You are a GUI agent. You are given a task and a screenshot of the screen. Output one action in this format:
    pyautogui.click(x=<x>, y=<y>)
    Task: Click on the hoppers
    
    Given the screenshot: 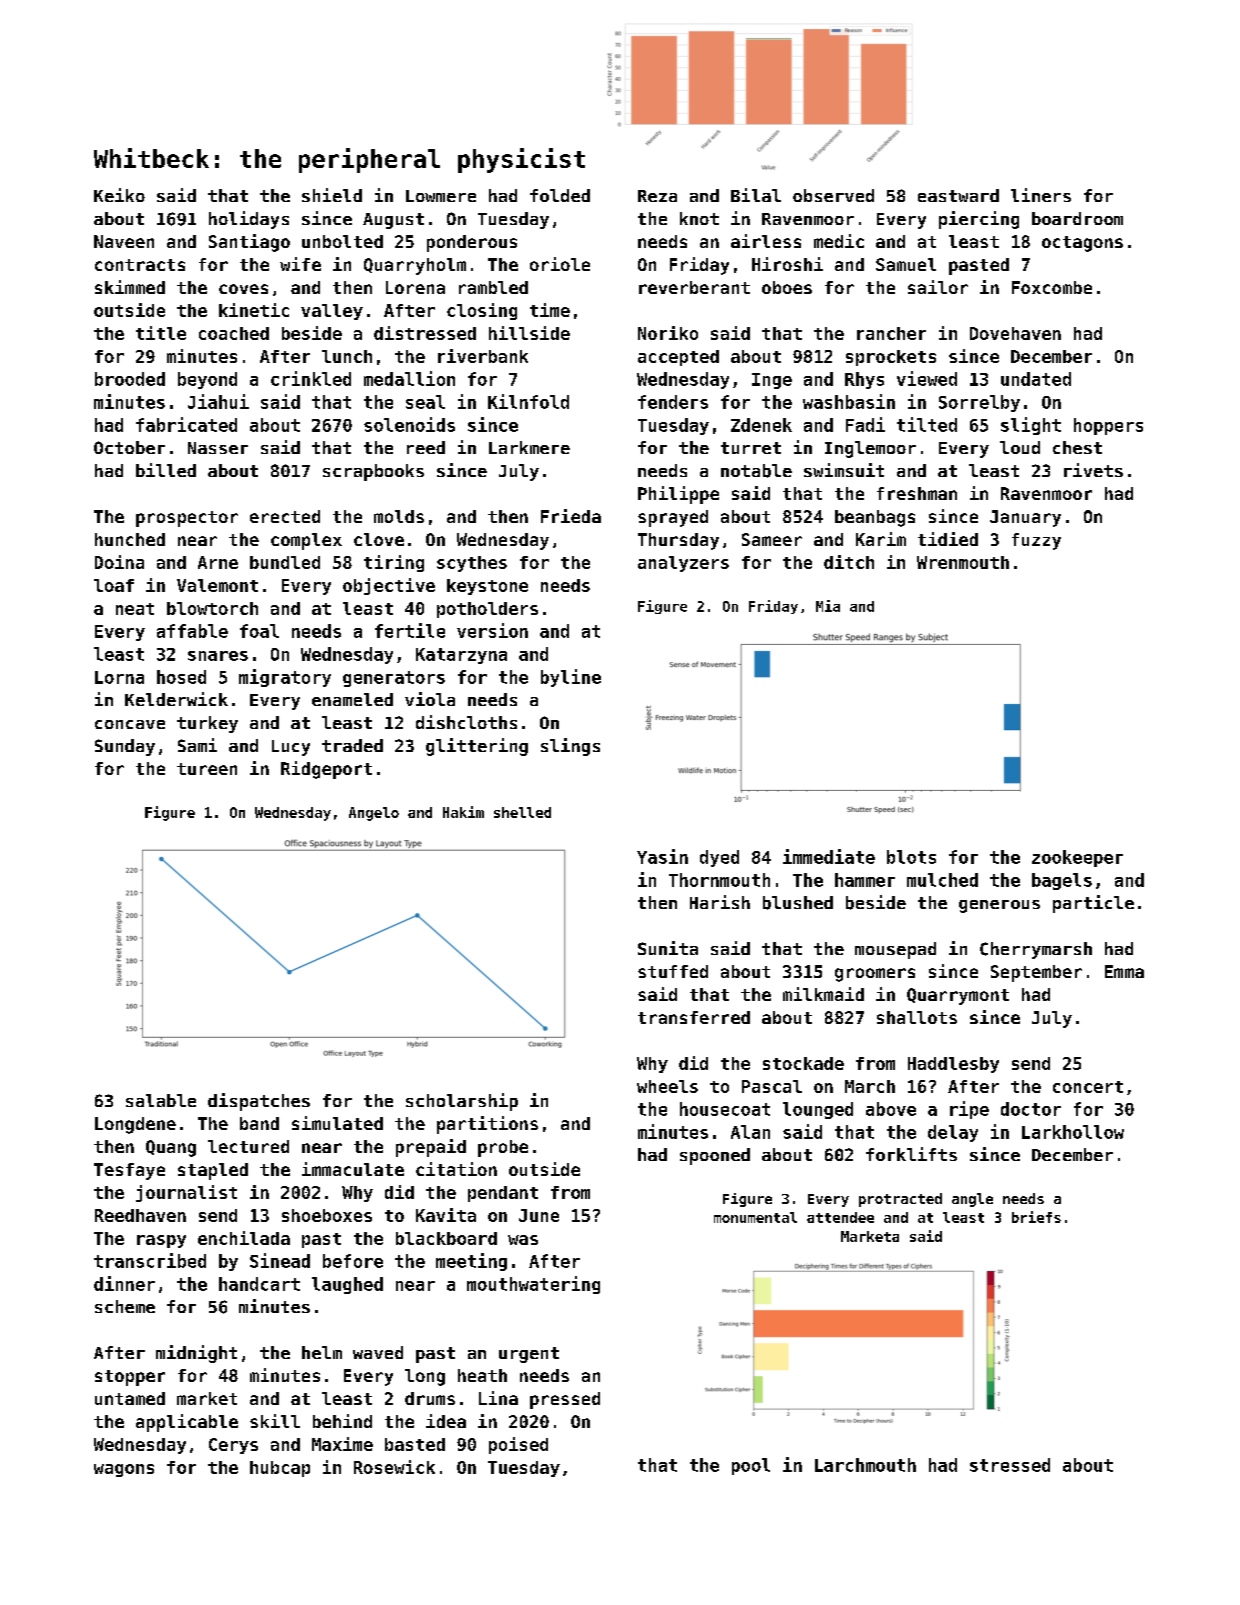 What is the action you would take?
    pyautogui.click(x=1108, y=426)
